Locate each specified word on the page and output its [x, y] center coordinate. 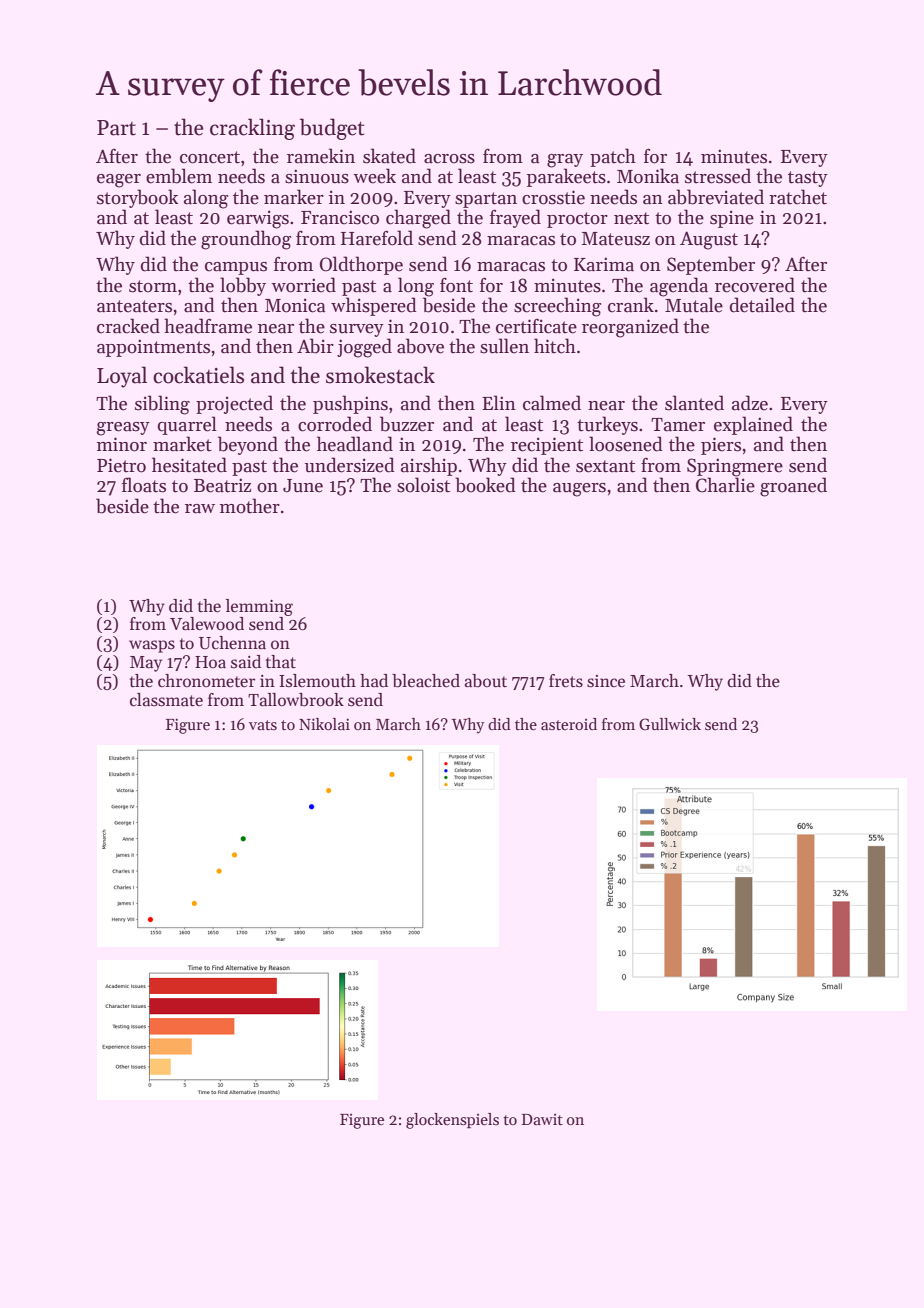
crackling [252, 129]
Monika [648, 176]
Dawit [542, 1119]
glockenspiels [452, 1121]
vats [263, 725]
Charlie [725, 485]
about [486, 681]
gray [565, 161]
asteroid [569, 724]
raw [200, 509]
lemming [259, 607]
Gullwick [670, 724]
